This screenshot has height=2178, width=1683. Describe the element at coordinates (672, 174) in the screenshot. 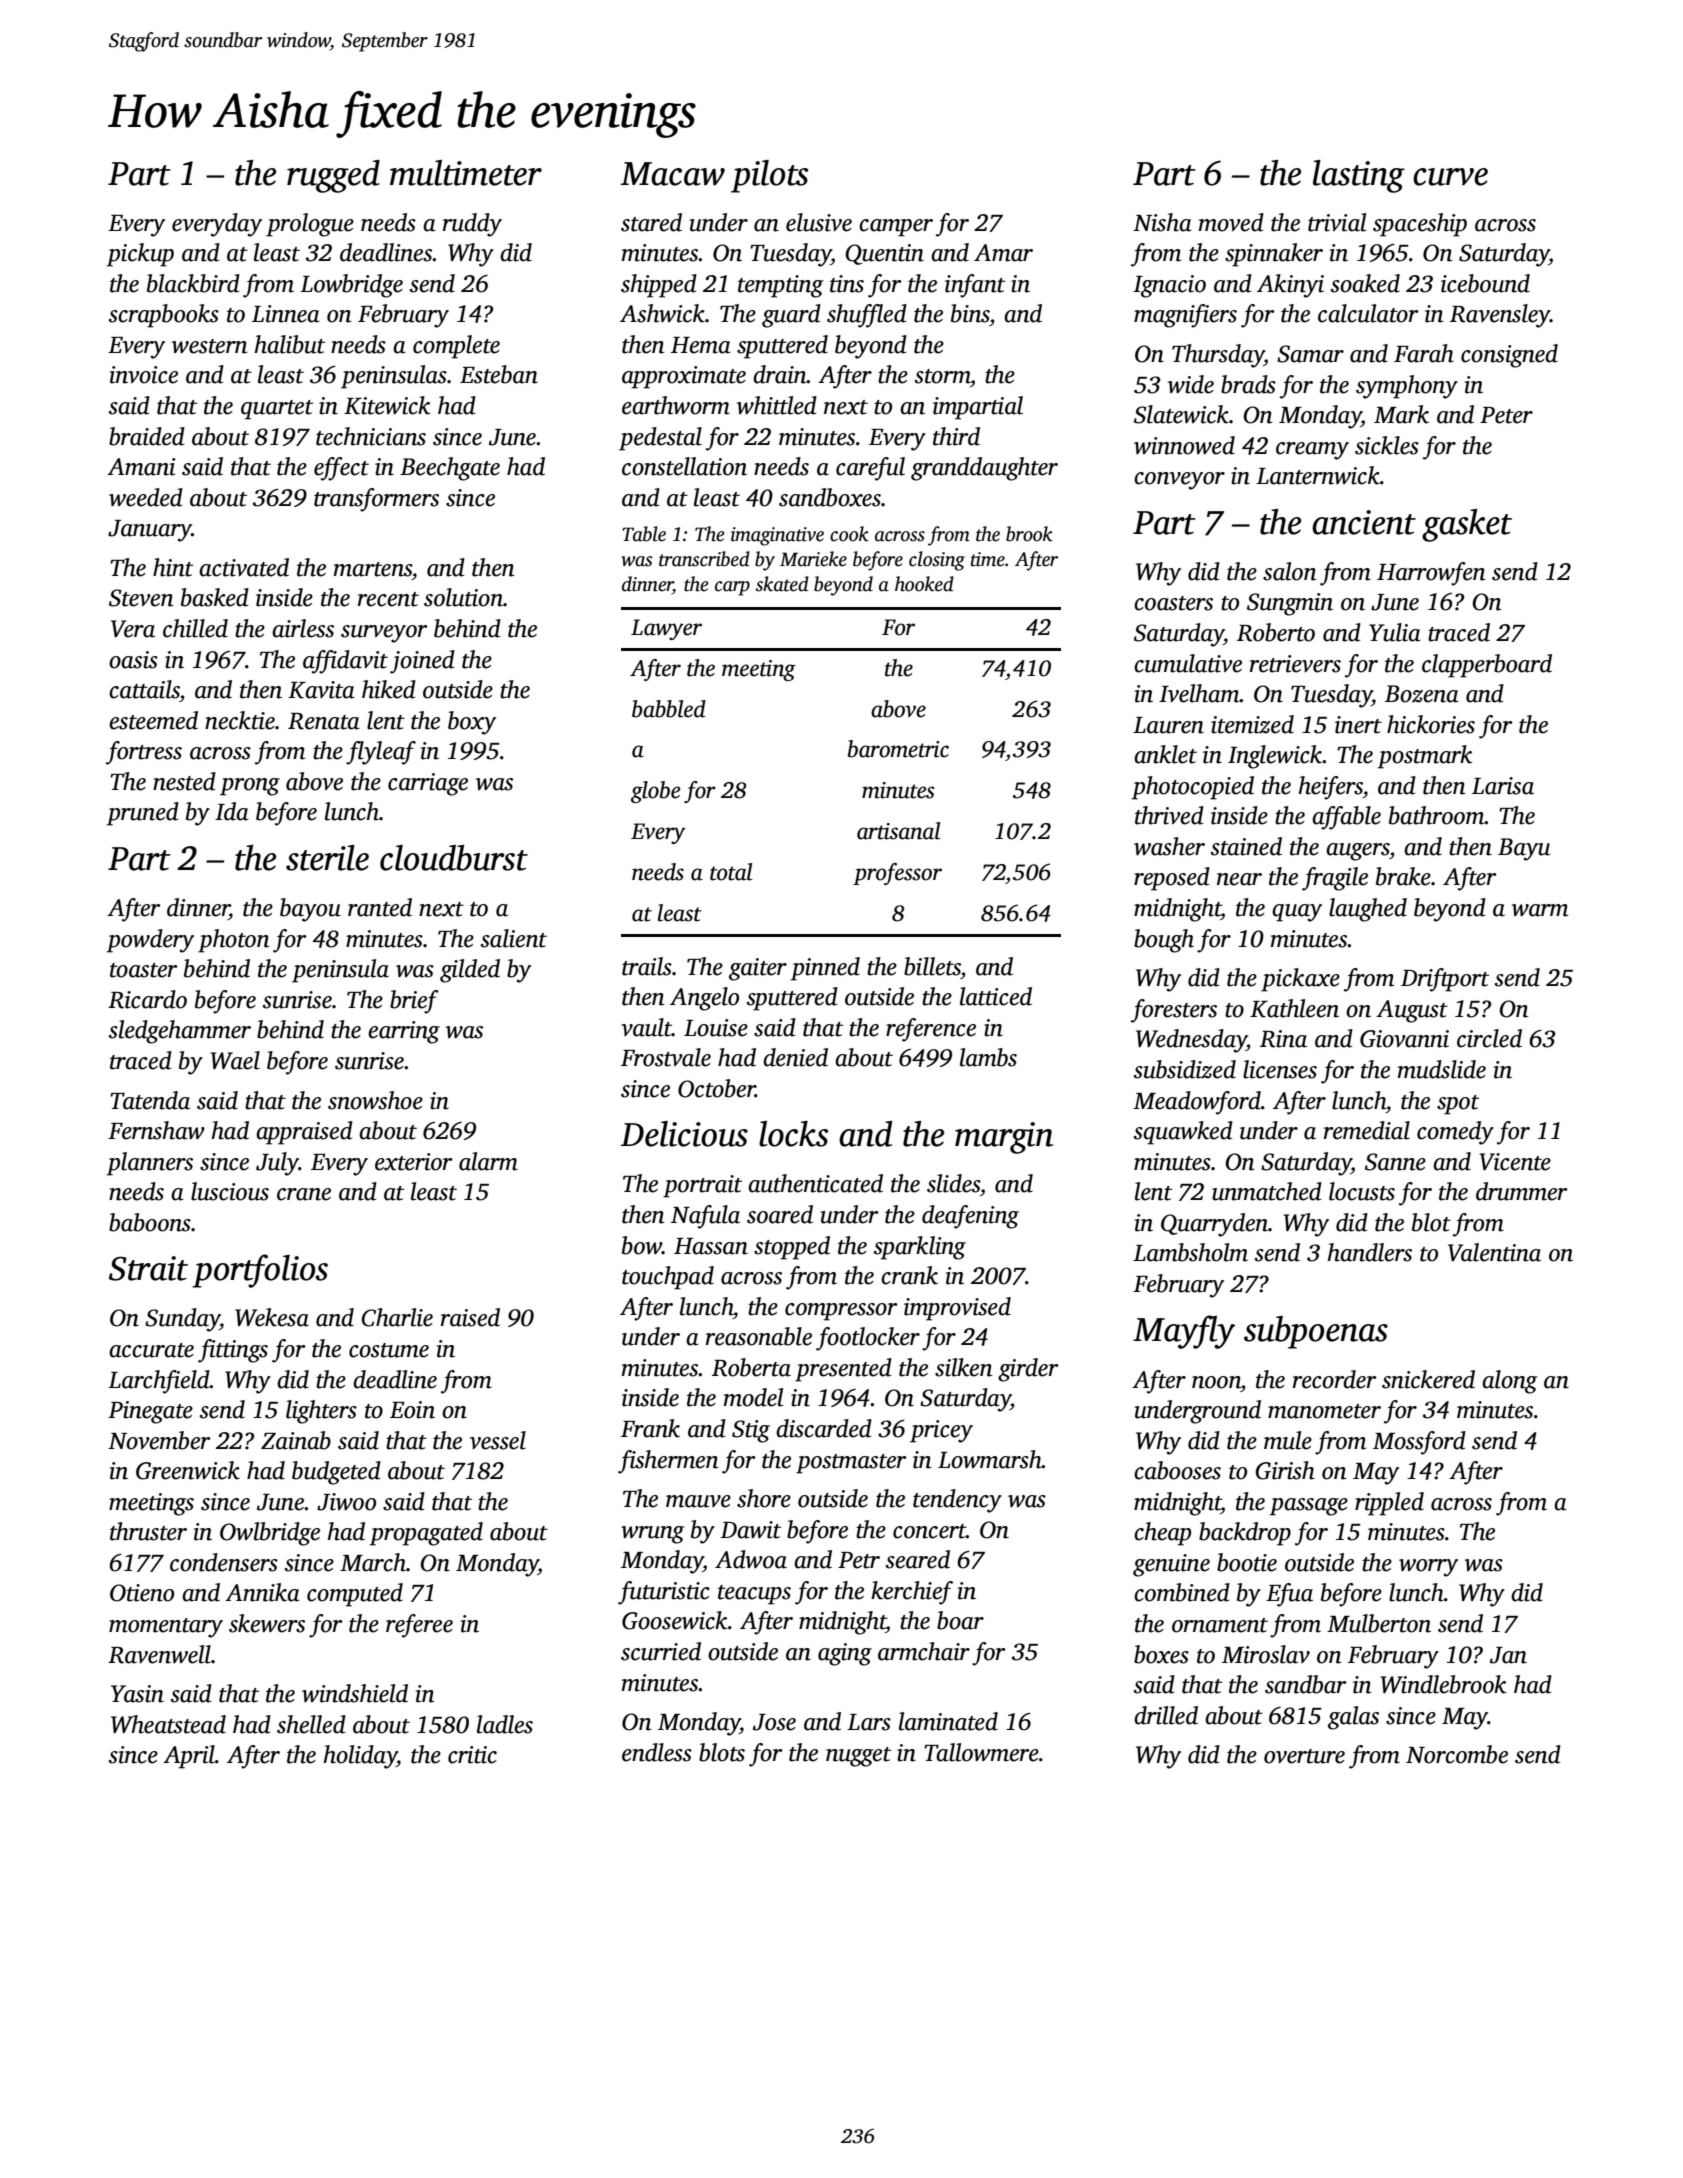

I see `Macaw` at that location.
